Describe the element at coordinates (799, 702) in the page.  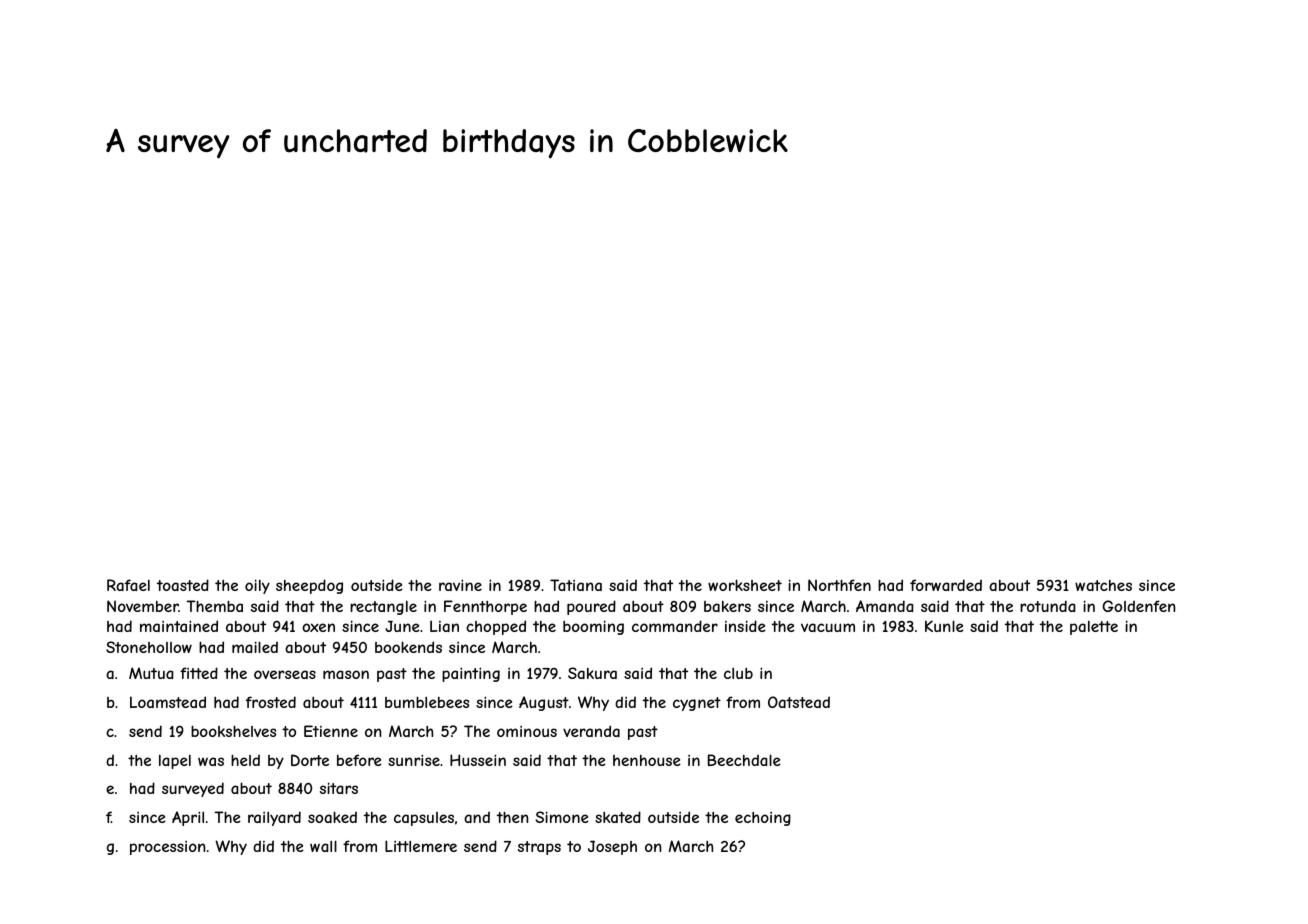
I see `Oatstead` at that location.
